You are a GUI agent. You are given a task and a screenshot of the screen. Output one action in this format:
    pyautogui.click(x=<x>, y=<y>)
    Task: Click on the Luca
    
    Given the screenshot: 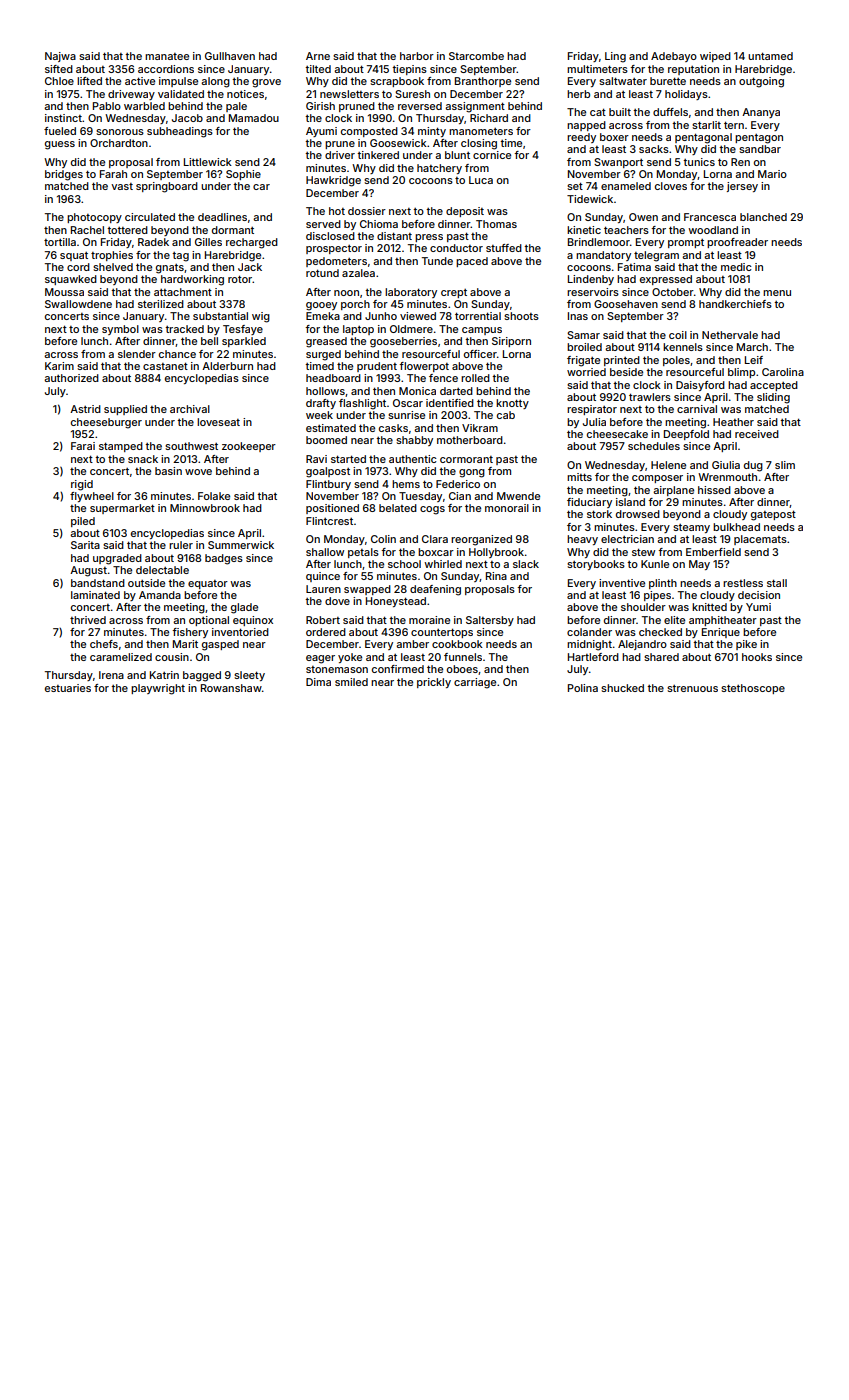 What is the action you would take?
    pyautogui.click(x=481, y=180)
